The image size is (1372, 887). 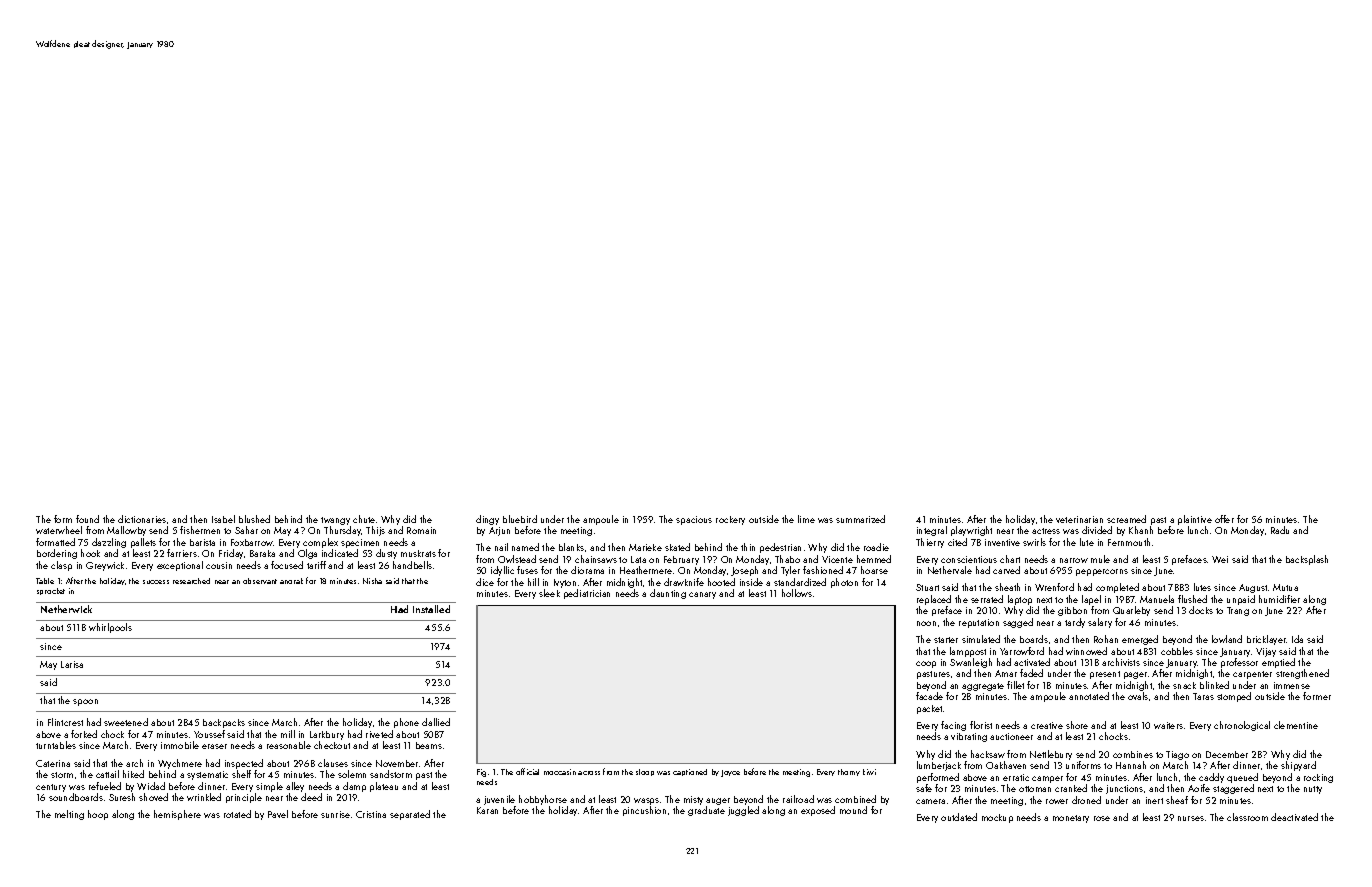 What do you see at coordinates (231, 554) in the document?
I see `Friday` at bounding box center [231, 554].
